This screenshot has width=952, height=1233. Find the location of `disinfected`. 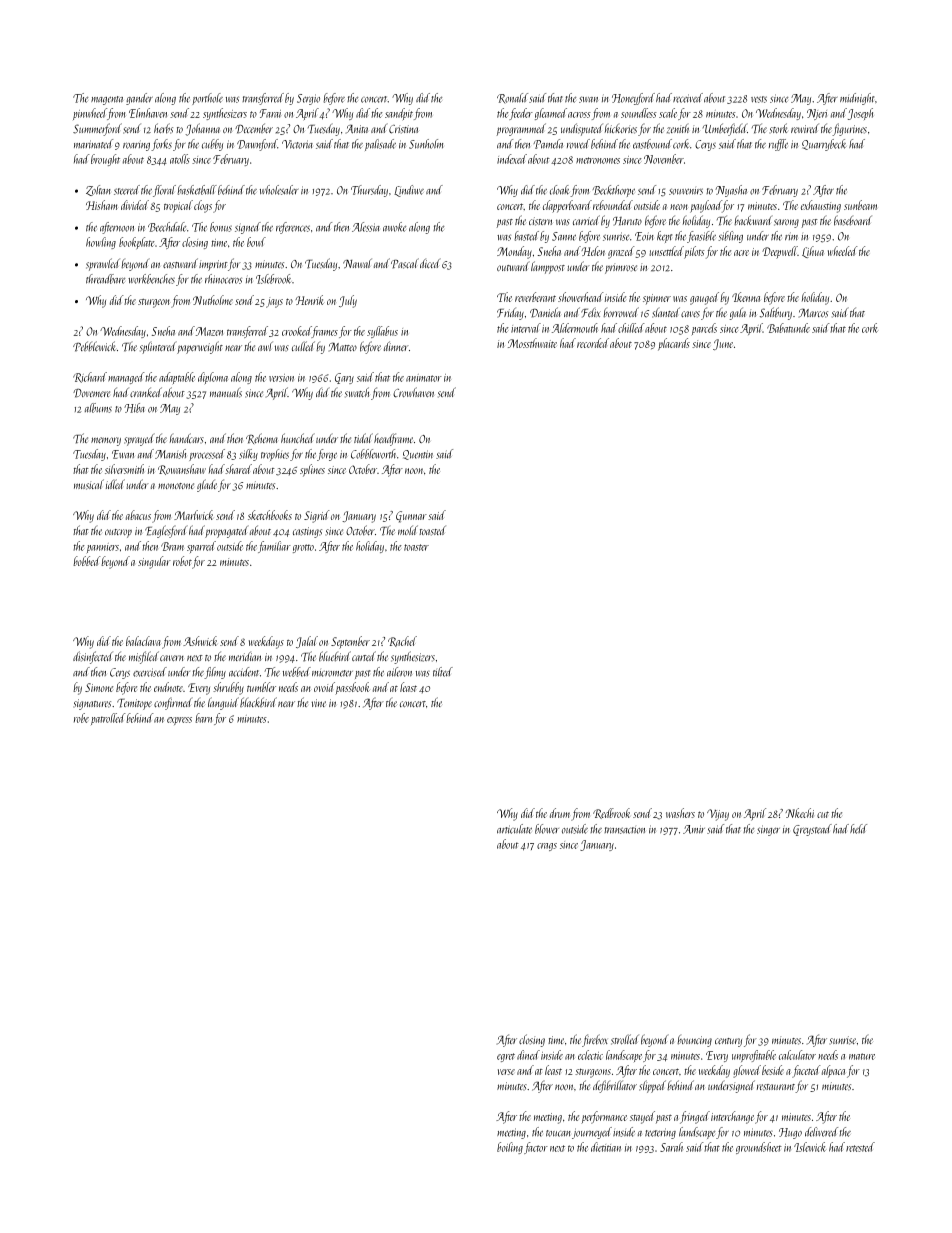

disinfected is located at coordinates (93, 657).
